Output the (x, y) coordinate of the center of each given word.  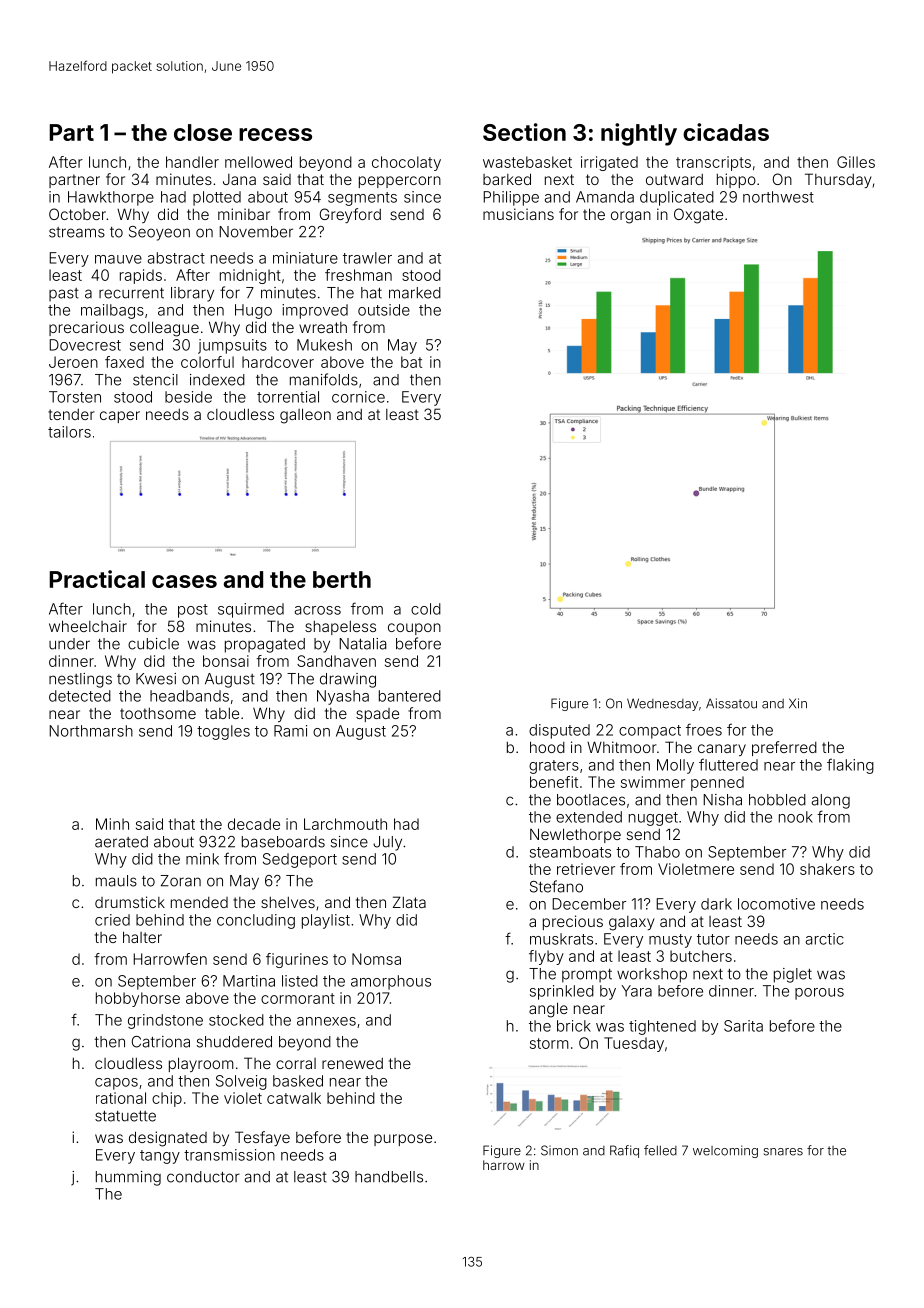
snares (783, 1152)
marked (415, 293)
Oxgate (698, 216)
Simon (559, 1150)
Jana (239, 179)
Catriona (161, 1042)
